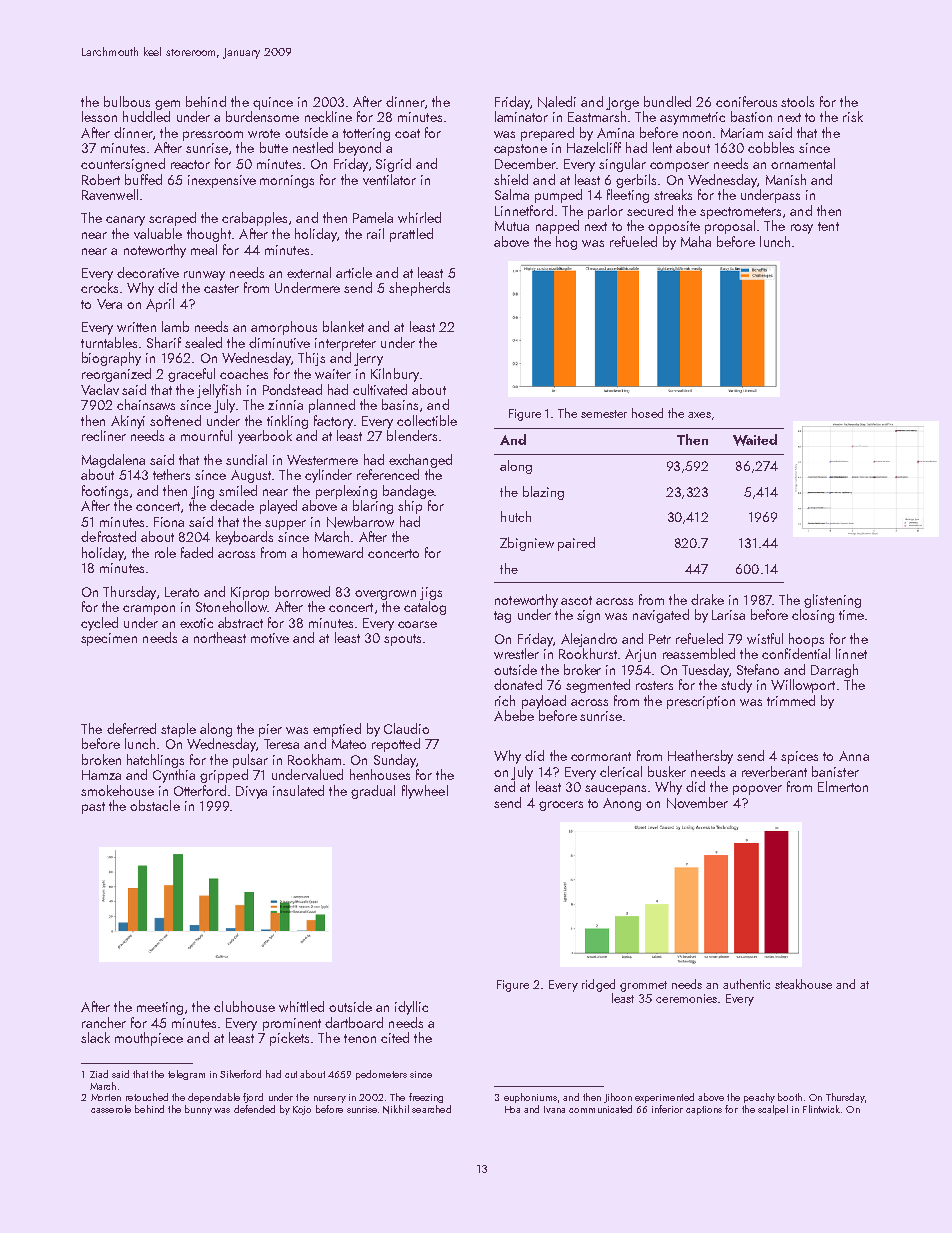 The image size is (952, 1233). I want to click on jellyfish, so click(219, 391).
